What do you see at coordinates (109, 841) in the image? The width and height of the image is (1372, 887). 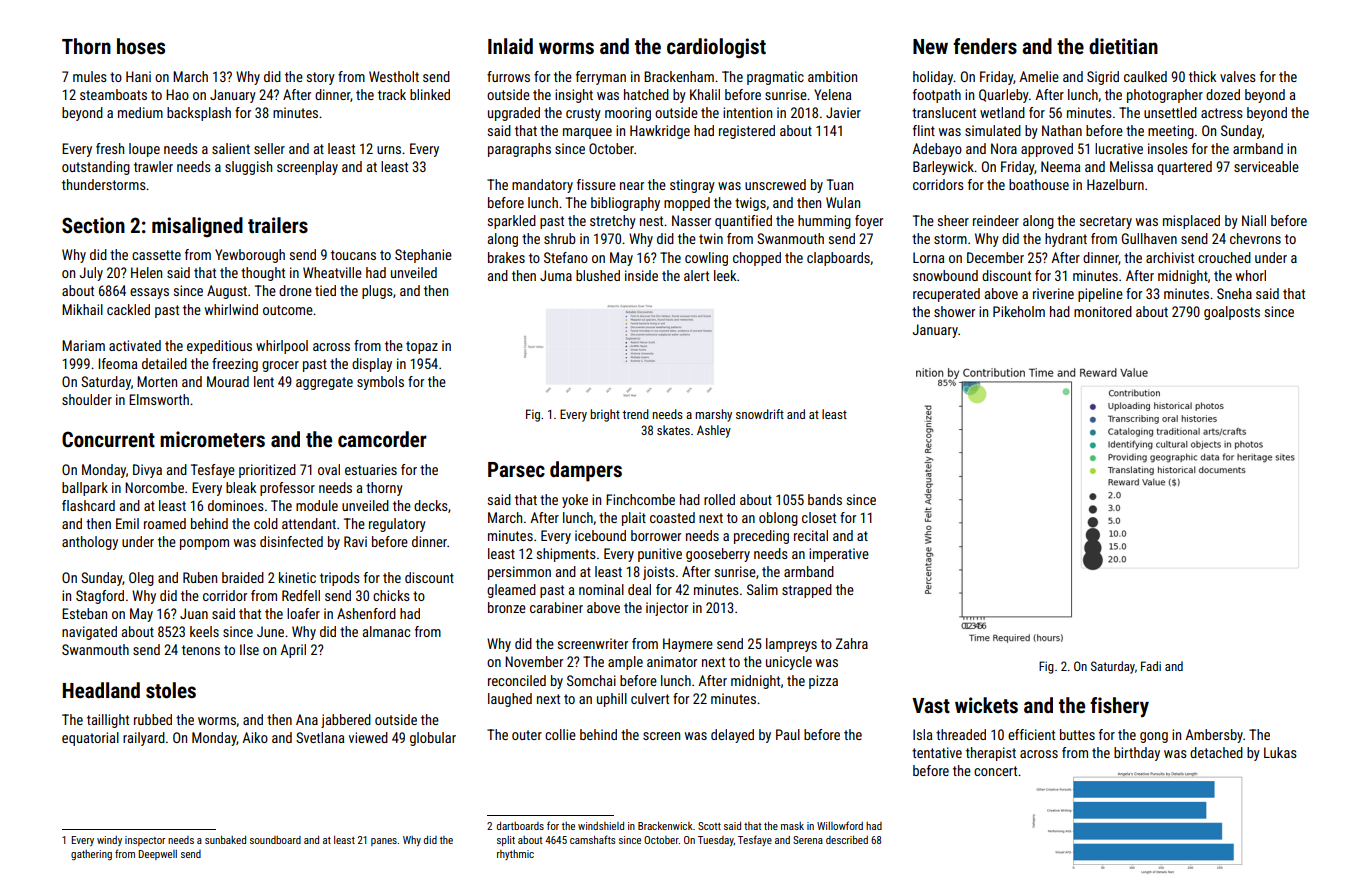 I see `windy` at bounding box center [109, 841].
